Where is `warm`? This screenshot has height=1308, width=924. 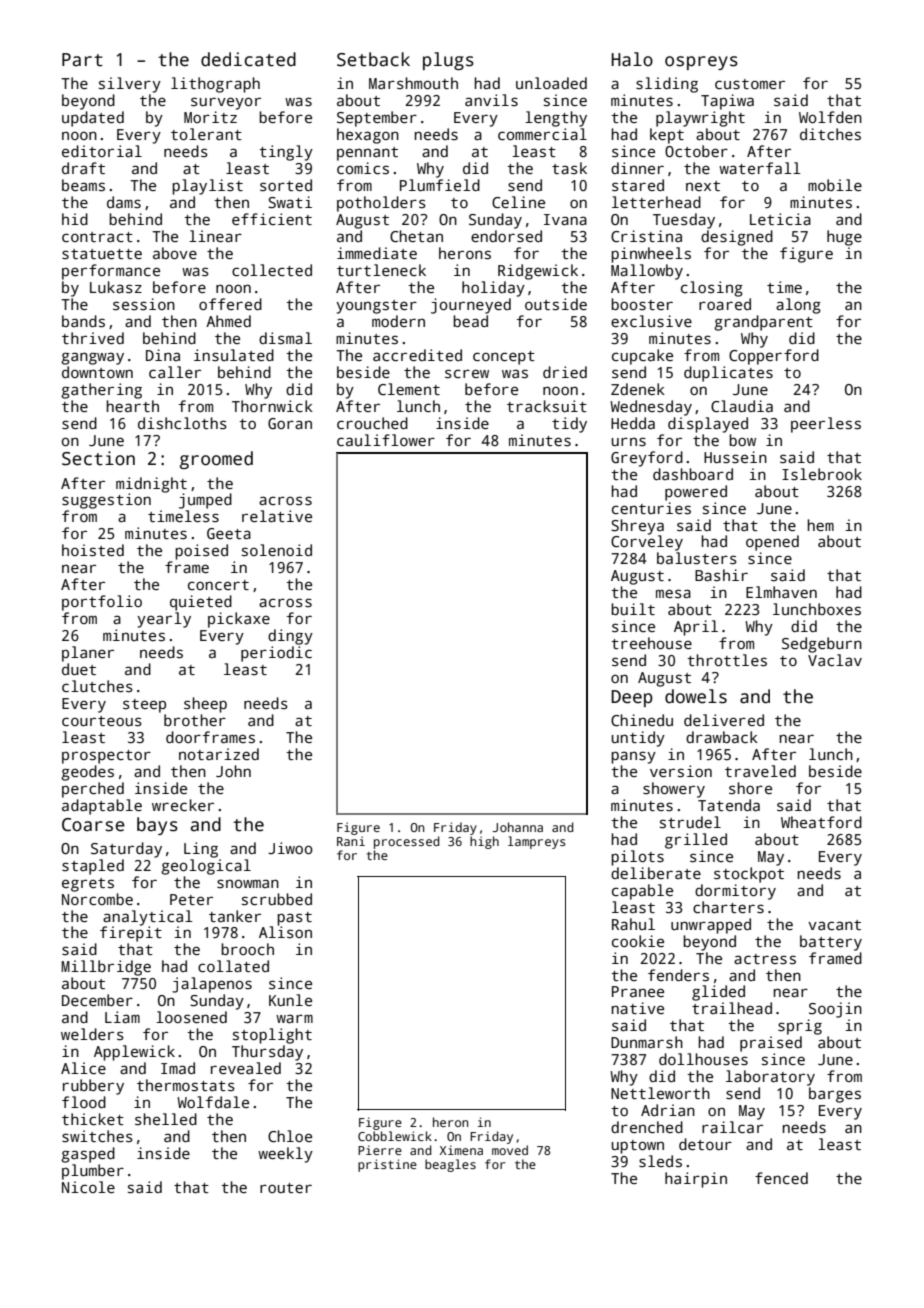
warm is located at coordinates (294, 1018).
